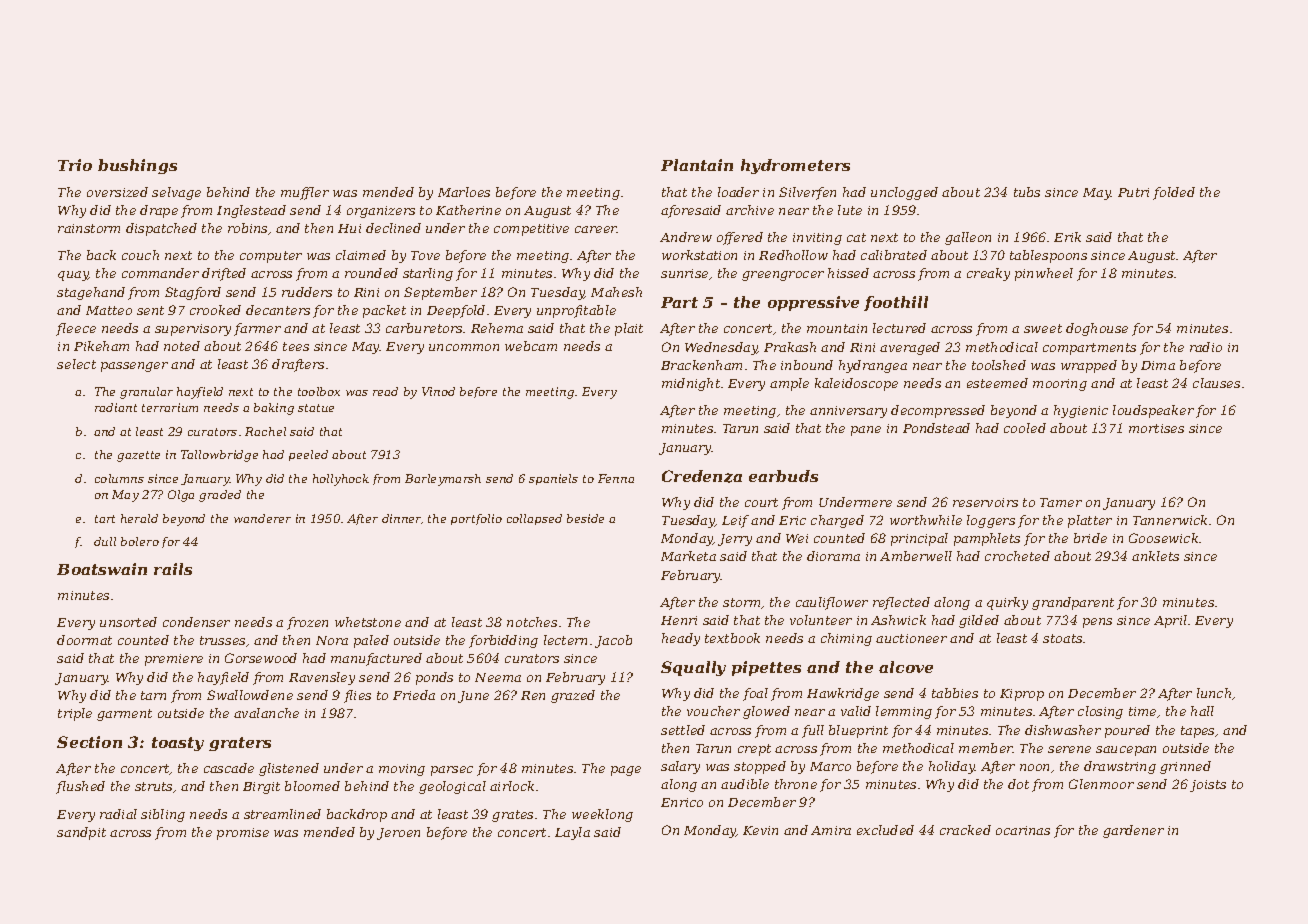 The height and width of the document is (924, 1308). Describe the element at coordinates (926, 520) in the document. I see `worthwhile` at that location.
